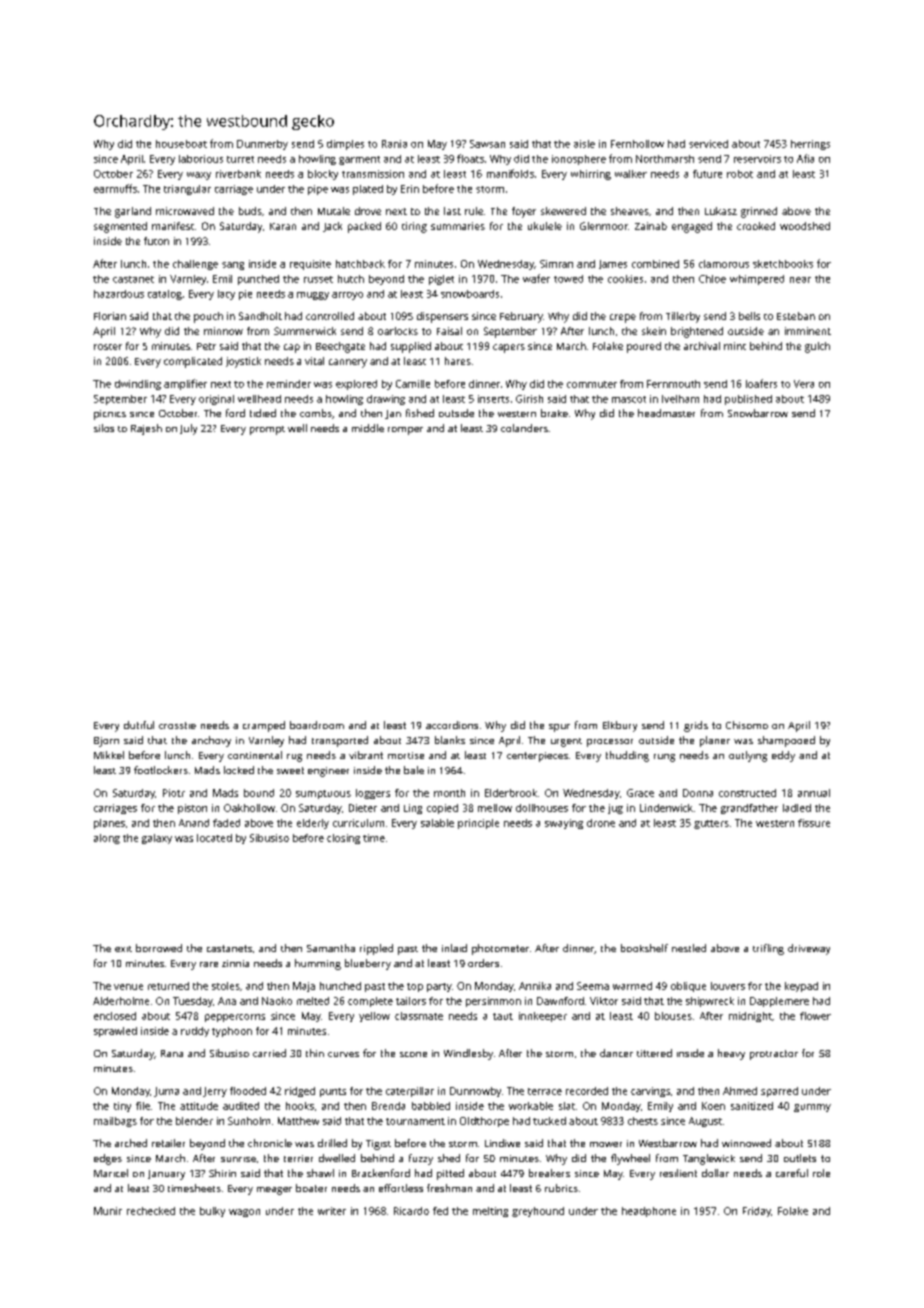  Describe the element at coordinates (801, 987) in the document. I see `keypad` at that location.
